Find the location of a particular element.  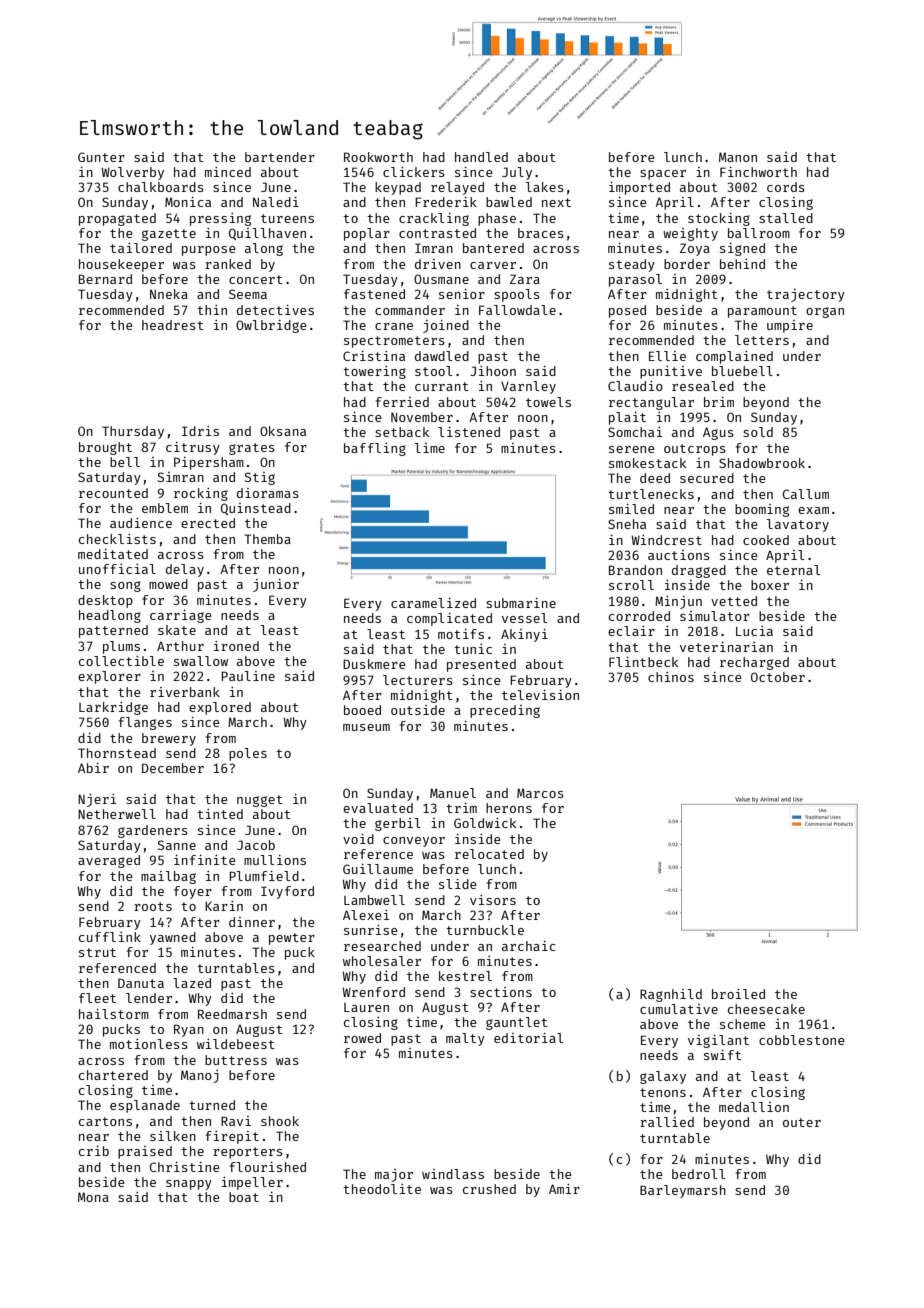

broiled is located at coordinates (738, 994).
